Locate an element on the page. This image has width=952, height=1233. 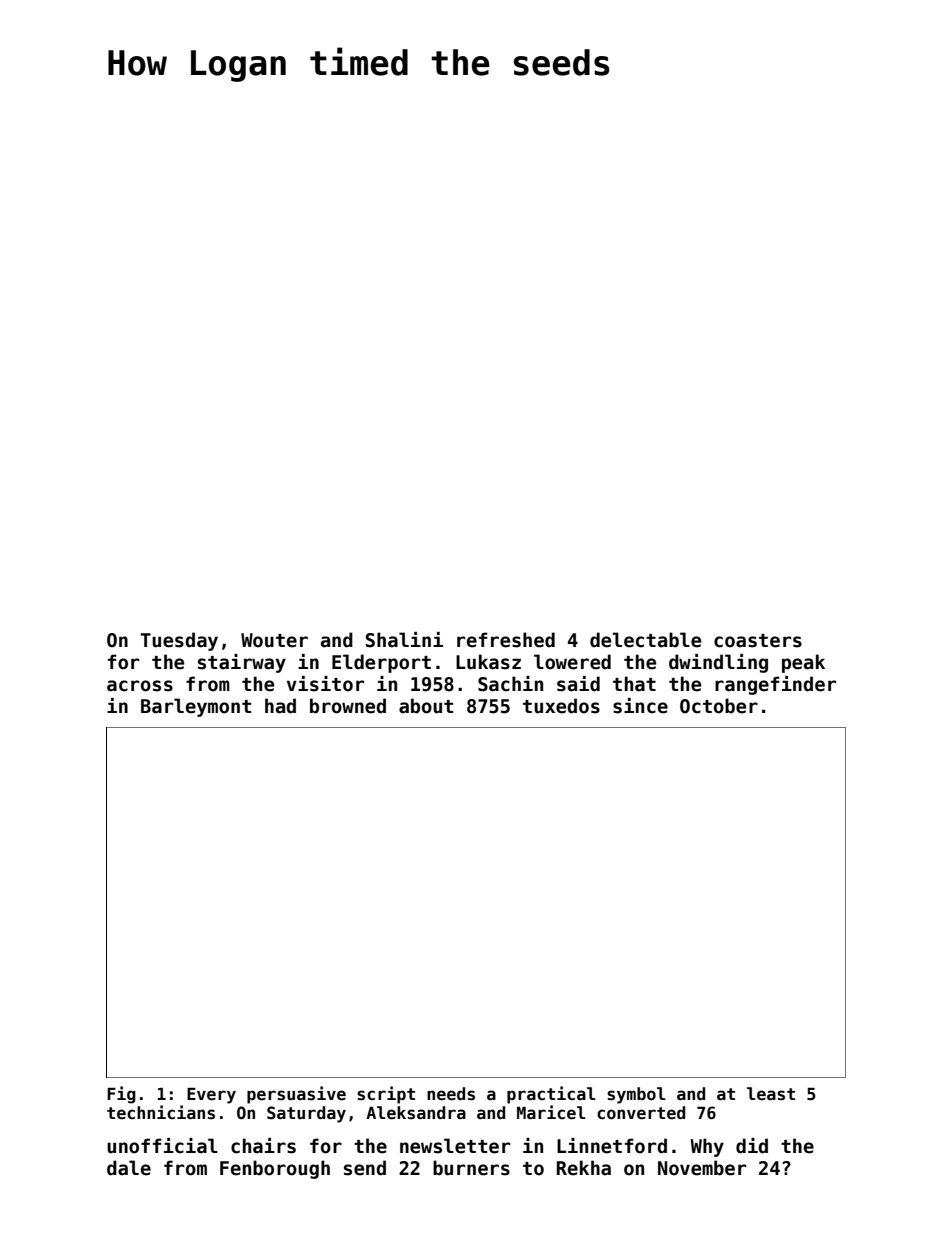
Sachin is located at coordinates (510, 684).
